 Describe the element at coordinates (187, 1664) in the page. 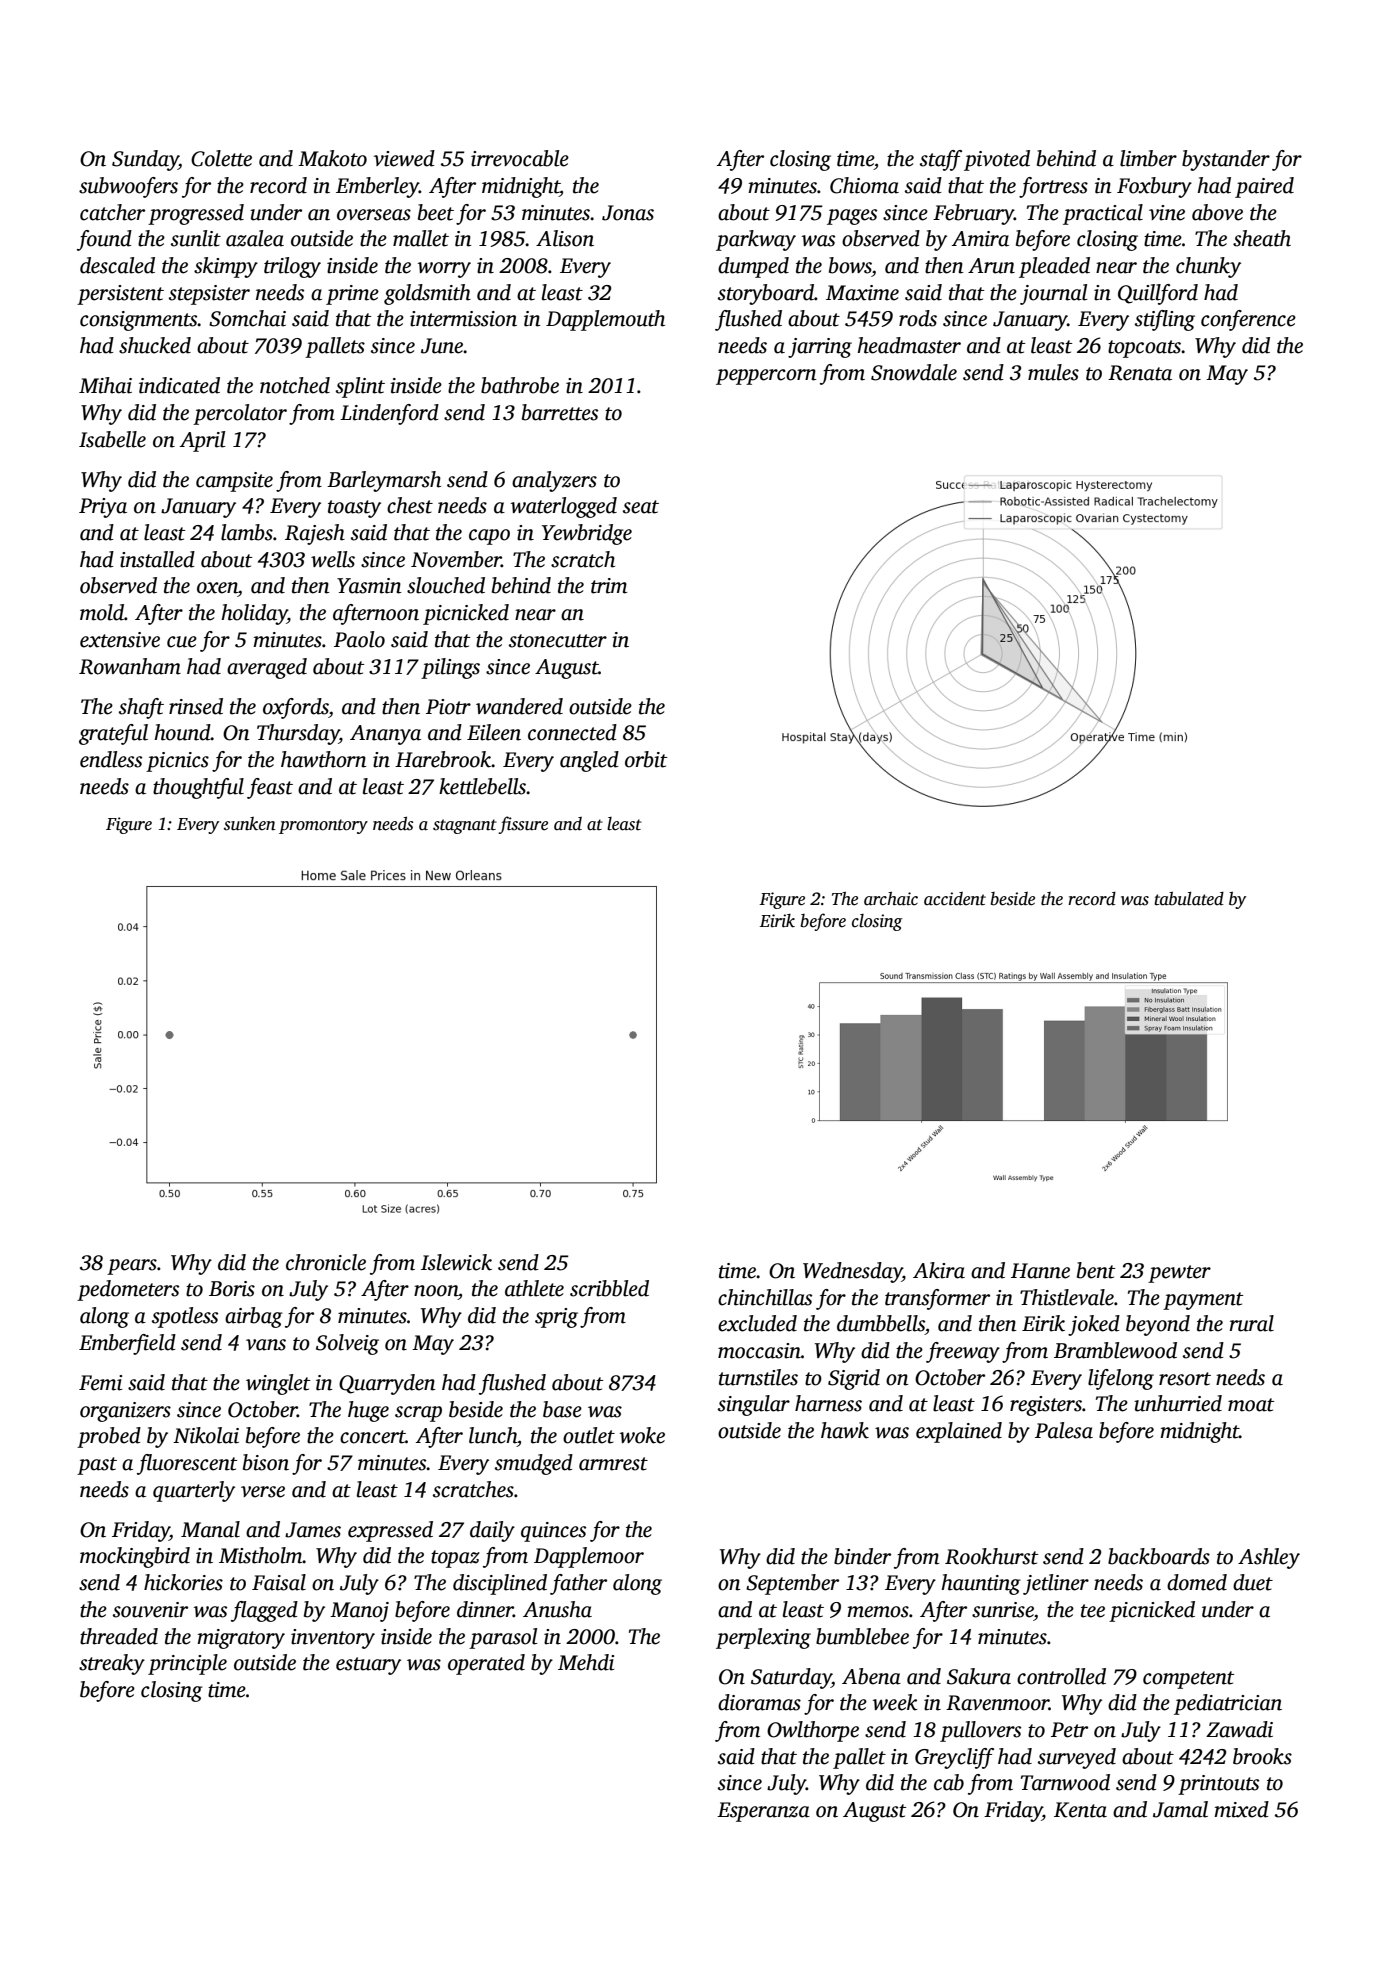

I see `principle` at that location.
